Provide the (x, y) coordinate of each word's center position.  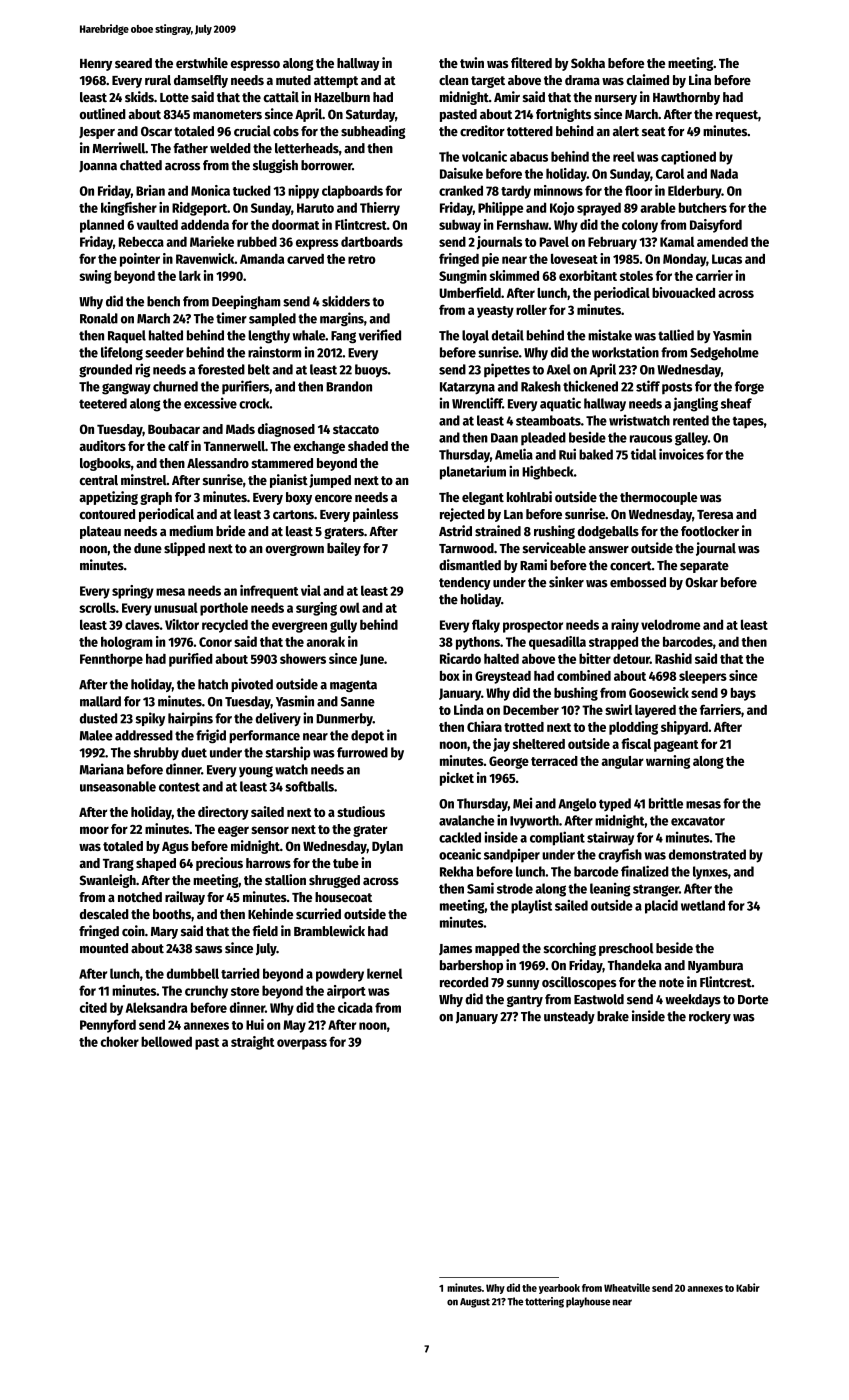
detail (507, 335)
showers (303, 659)
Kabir (748, 1287)
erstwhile (202, 62)
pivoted (252, 685)
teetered (103, 403)
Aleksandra (157, 1007)
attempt (336, 82)
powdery (340, 975)
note (671, 983)
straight (253, 1043)
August (475, 1303)
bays (743, 694)
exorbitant (588, 275)
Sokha (588, 63)
